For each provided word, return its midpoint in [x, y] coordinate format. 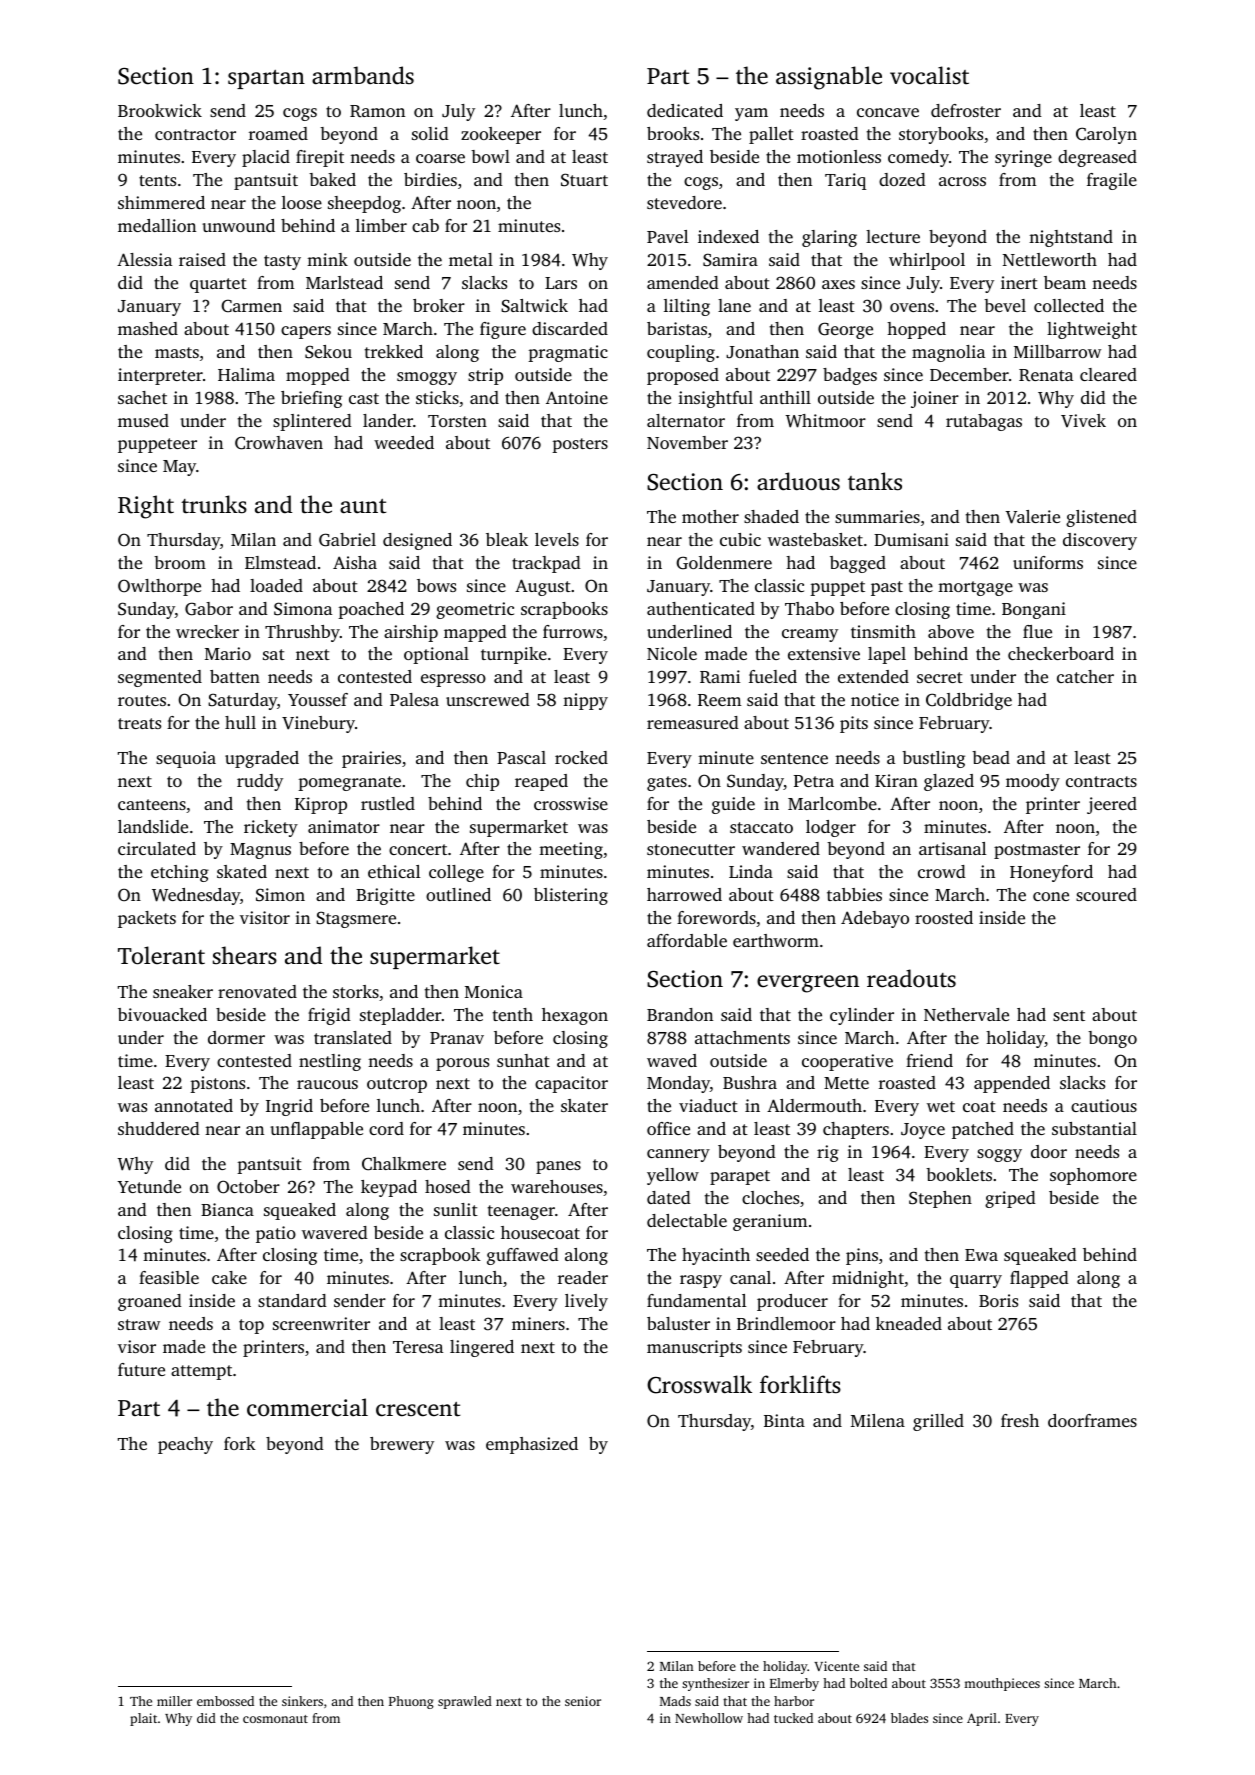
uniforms [1048, 562]
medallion [157, 225]
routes [142, 700]
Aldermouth [814, 1105]
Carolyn [1106, 135]
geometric [475, 610]
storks [356, 991]
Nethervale [966, 1014]
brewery [402, 1445]
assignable [829, 78]
